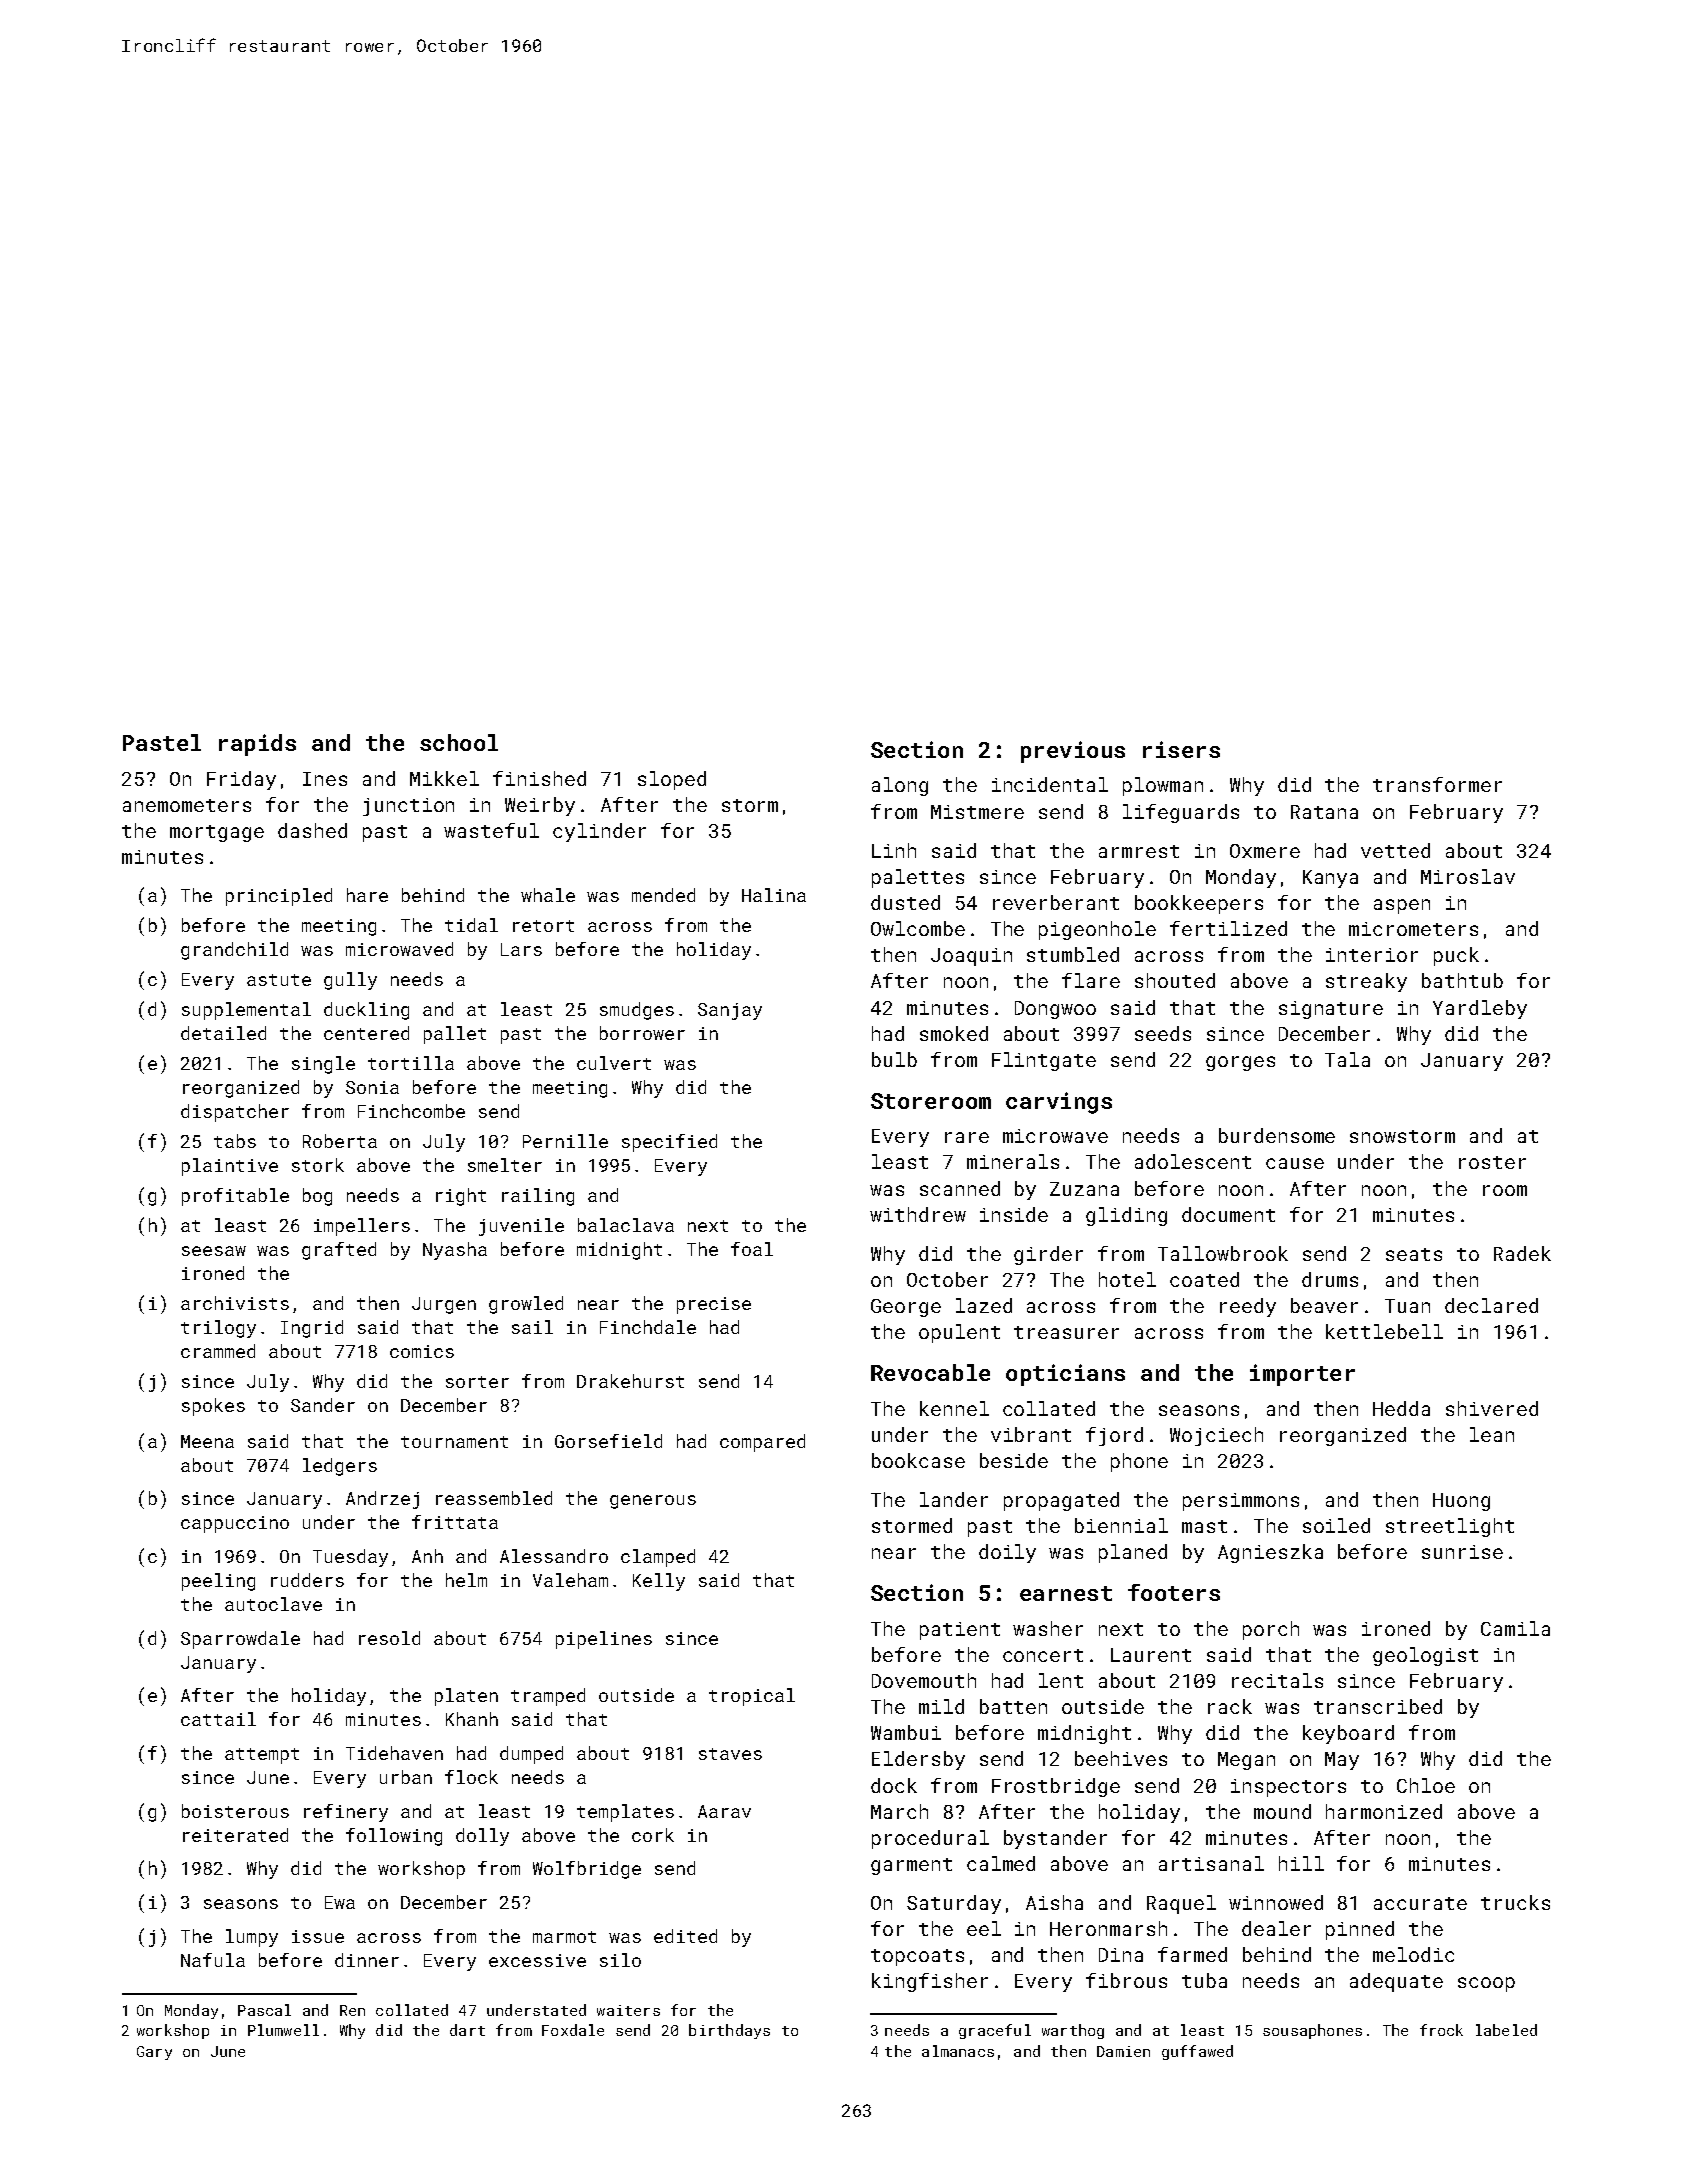  I want to click on Yardleby, so click(1480, 1009).
